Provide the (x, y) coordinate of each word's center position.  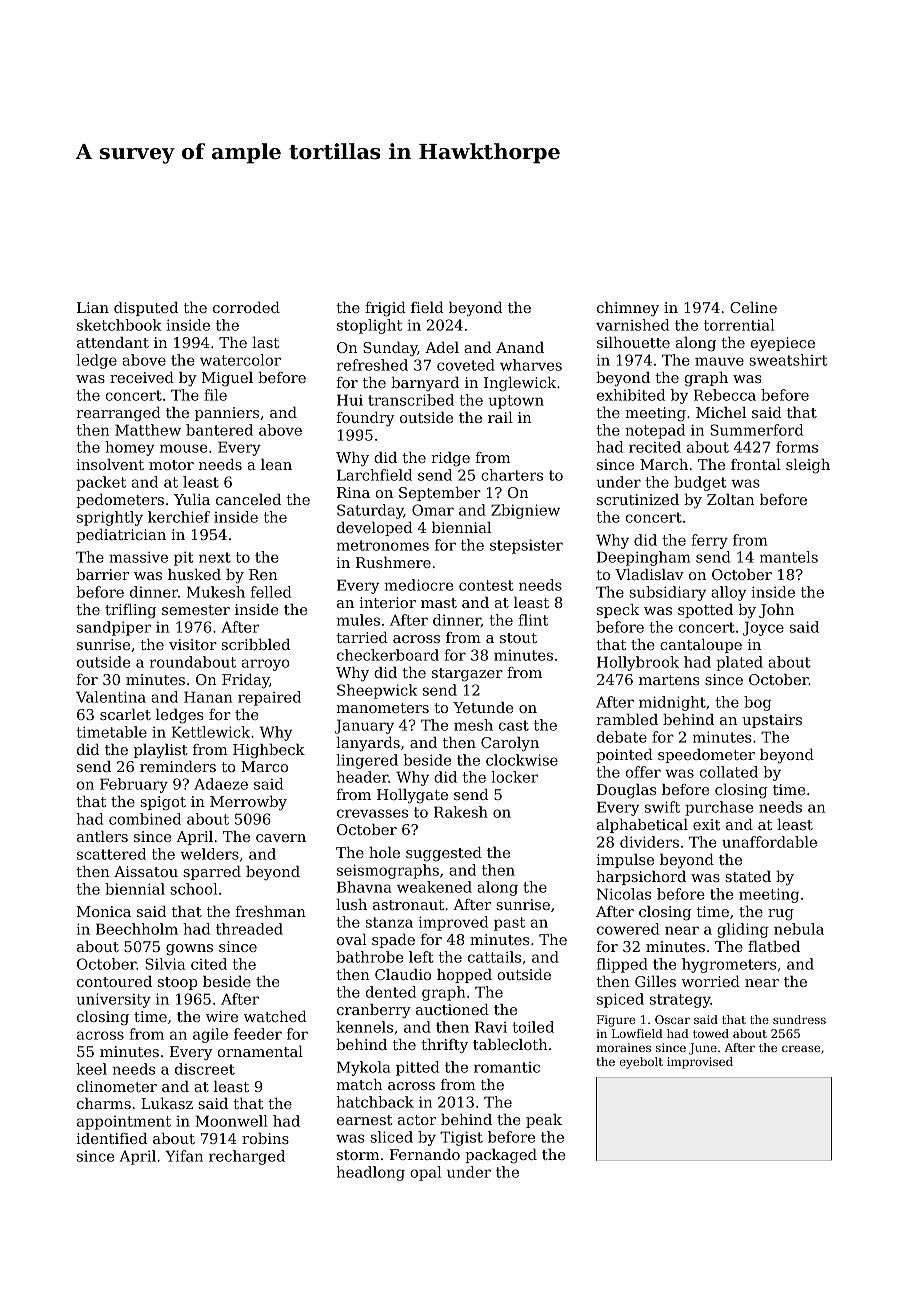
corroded (246, 307)
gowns (189, 950)
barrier (102, 574)
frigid (385, 309)
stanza (389, 922)
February (134, 785)
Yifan (184, 1156)
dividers (649, 842)
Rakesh (461, 812)
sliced (391, 1137)
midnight (672, 703)
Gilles (655, 981)
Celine (753, 307)
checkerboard (388, 655)
